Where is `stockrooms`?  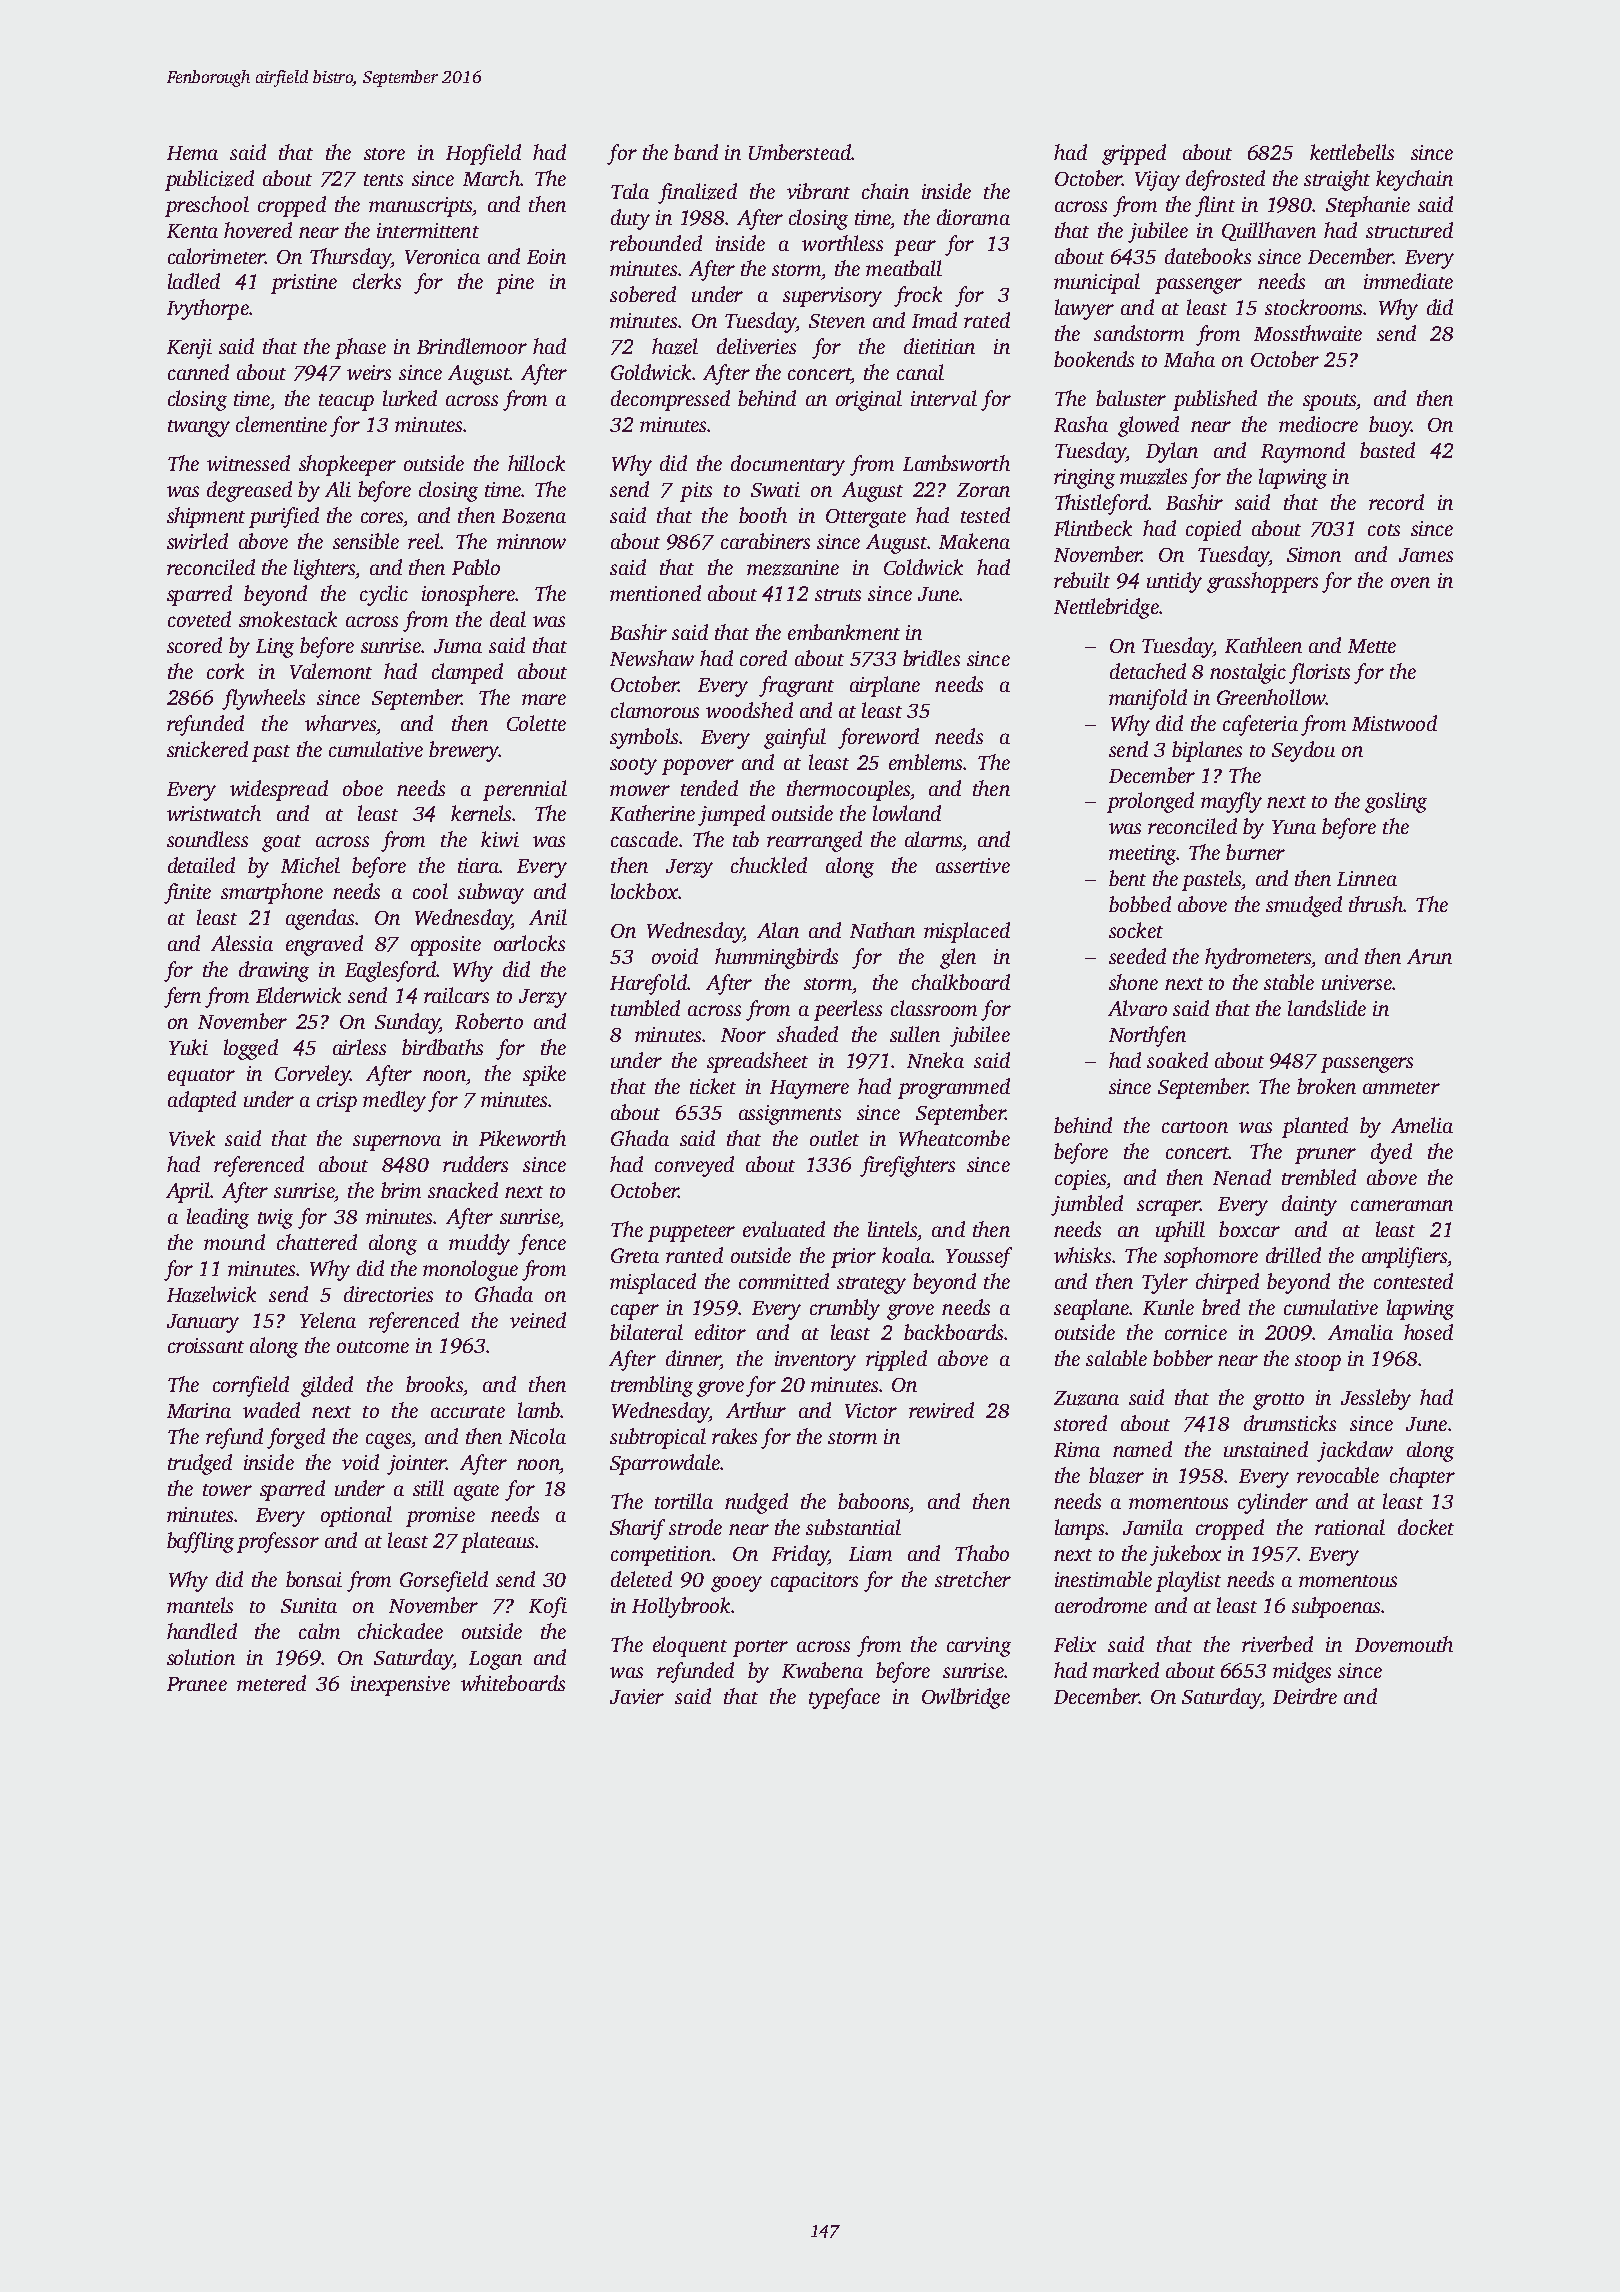
stockrooms is located at coordinates (1313, 307).
